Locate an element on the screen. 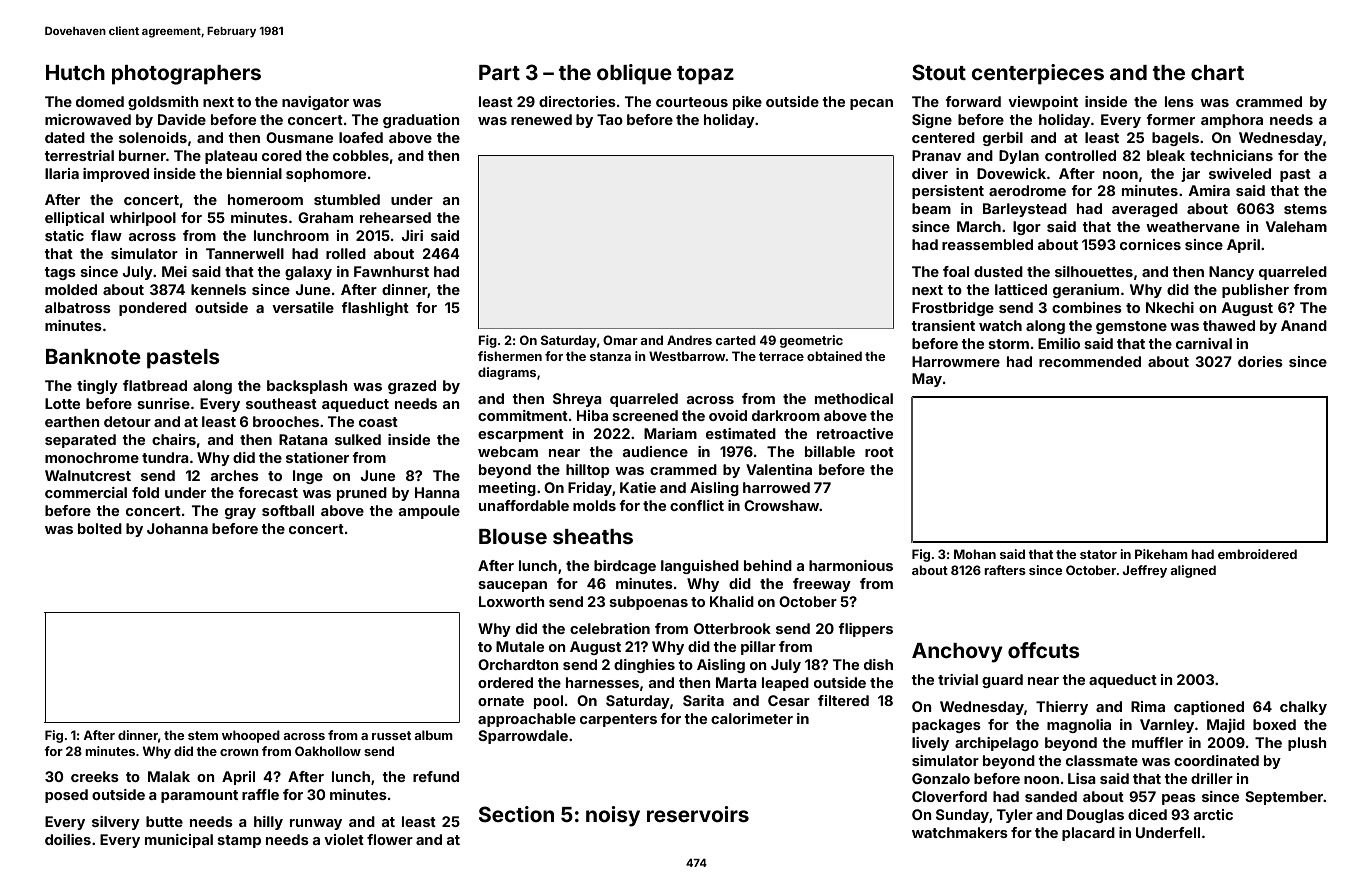 The image size is (1372, 887). albatross is located at coordinates (78, 307).
